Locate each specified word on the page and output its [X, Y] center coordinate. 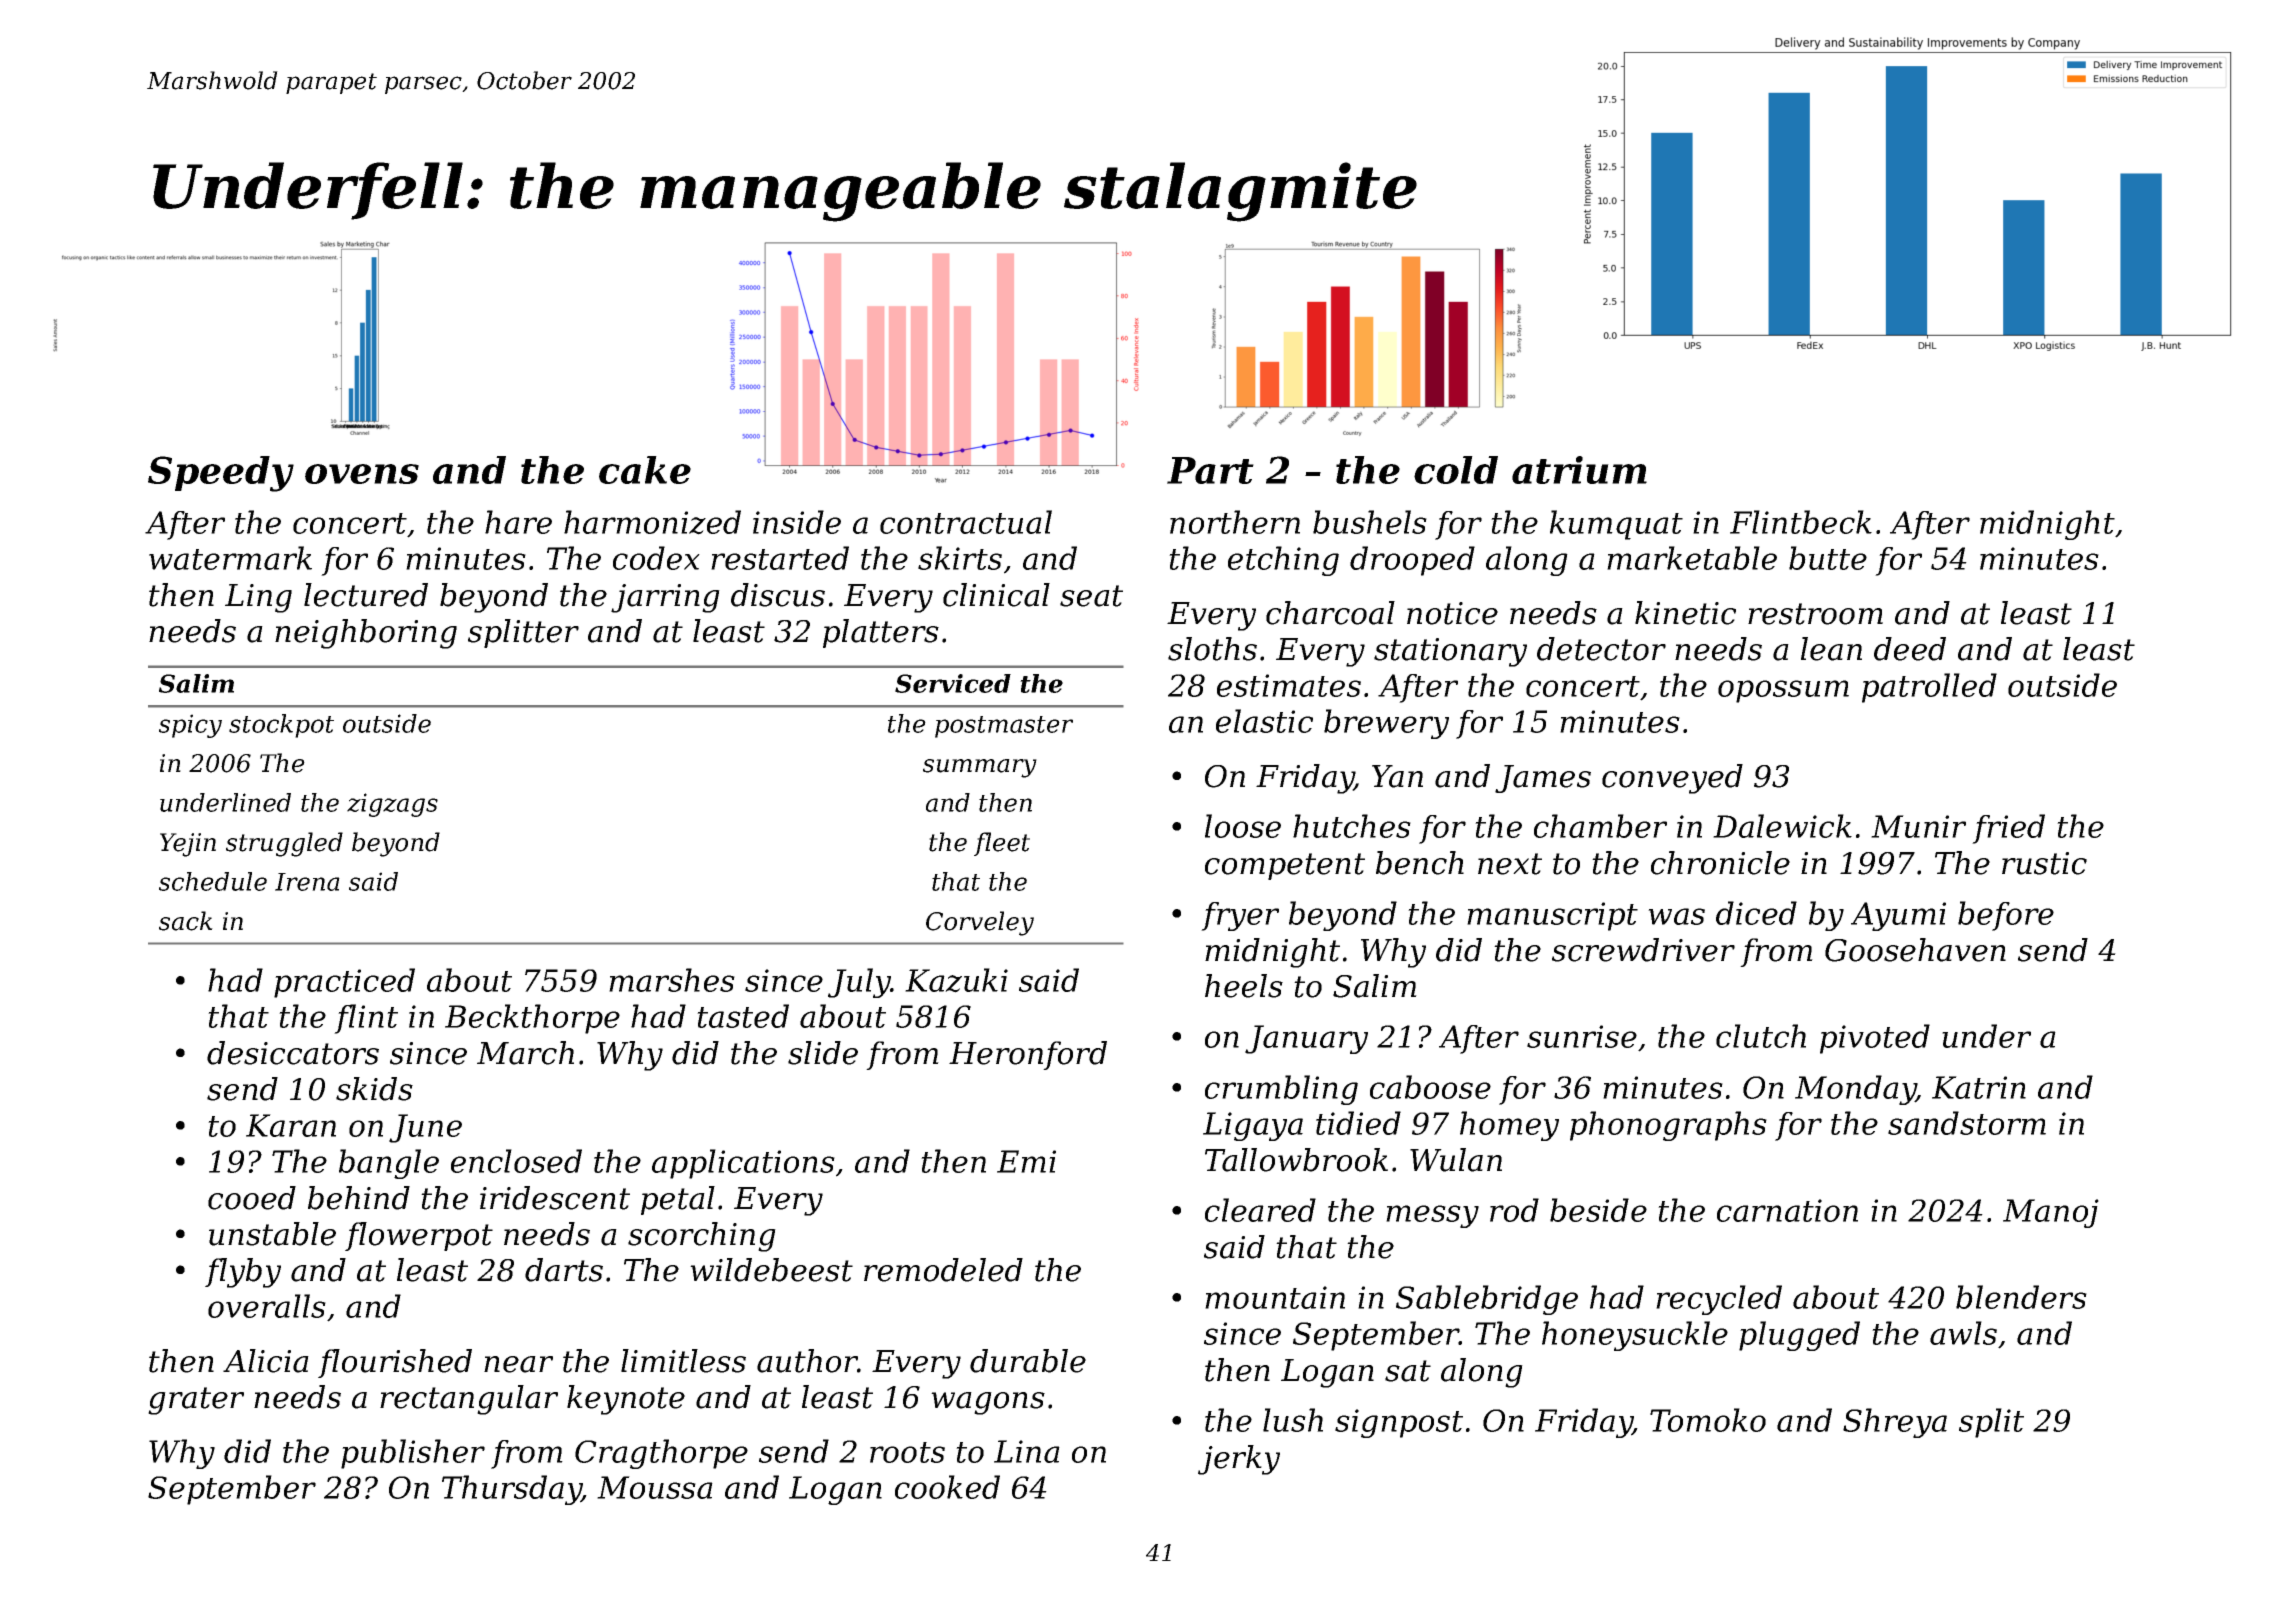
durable [1028, 1361]
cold [1456, 470]
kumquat [1616, 525]
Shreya [1895, 1423]
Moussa [655, 1487]
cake [645, 470]
